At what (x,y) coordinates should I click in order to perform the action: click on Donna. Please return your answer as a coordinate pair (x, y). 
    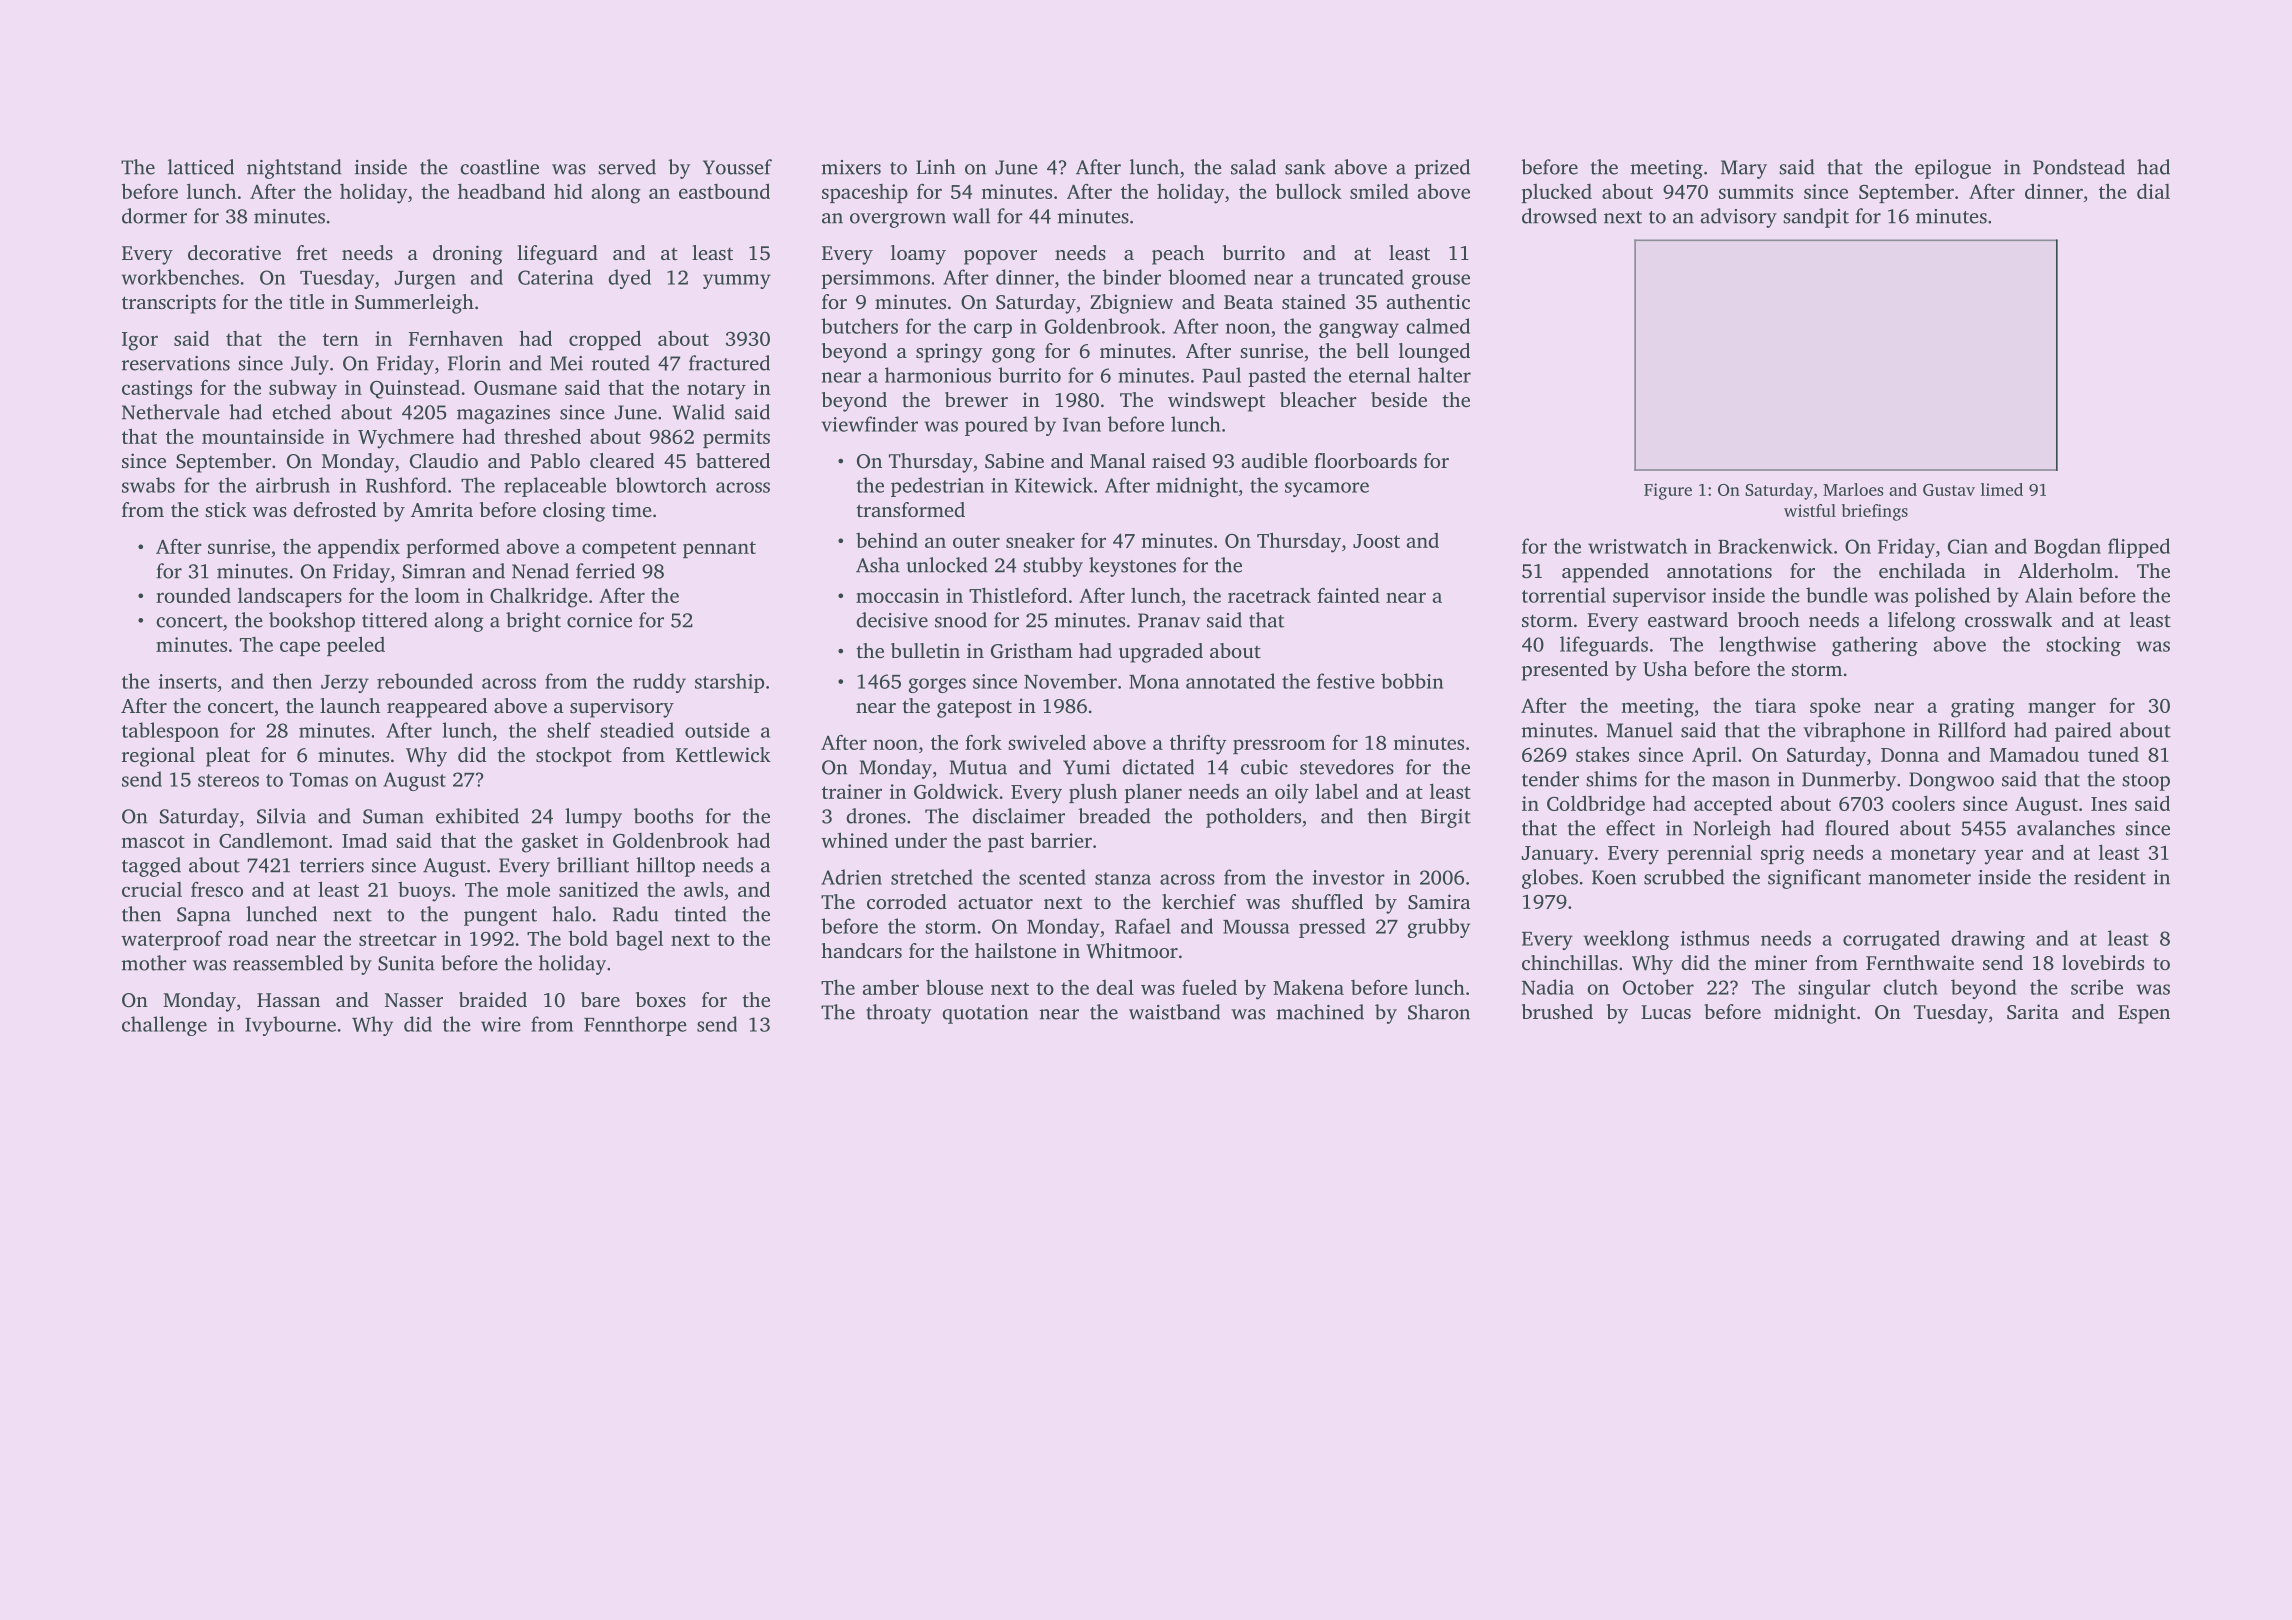
    Looking at the image, I should click on (1910, 755).
